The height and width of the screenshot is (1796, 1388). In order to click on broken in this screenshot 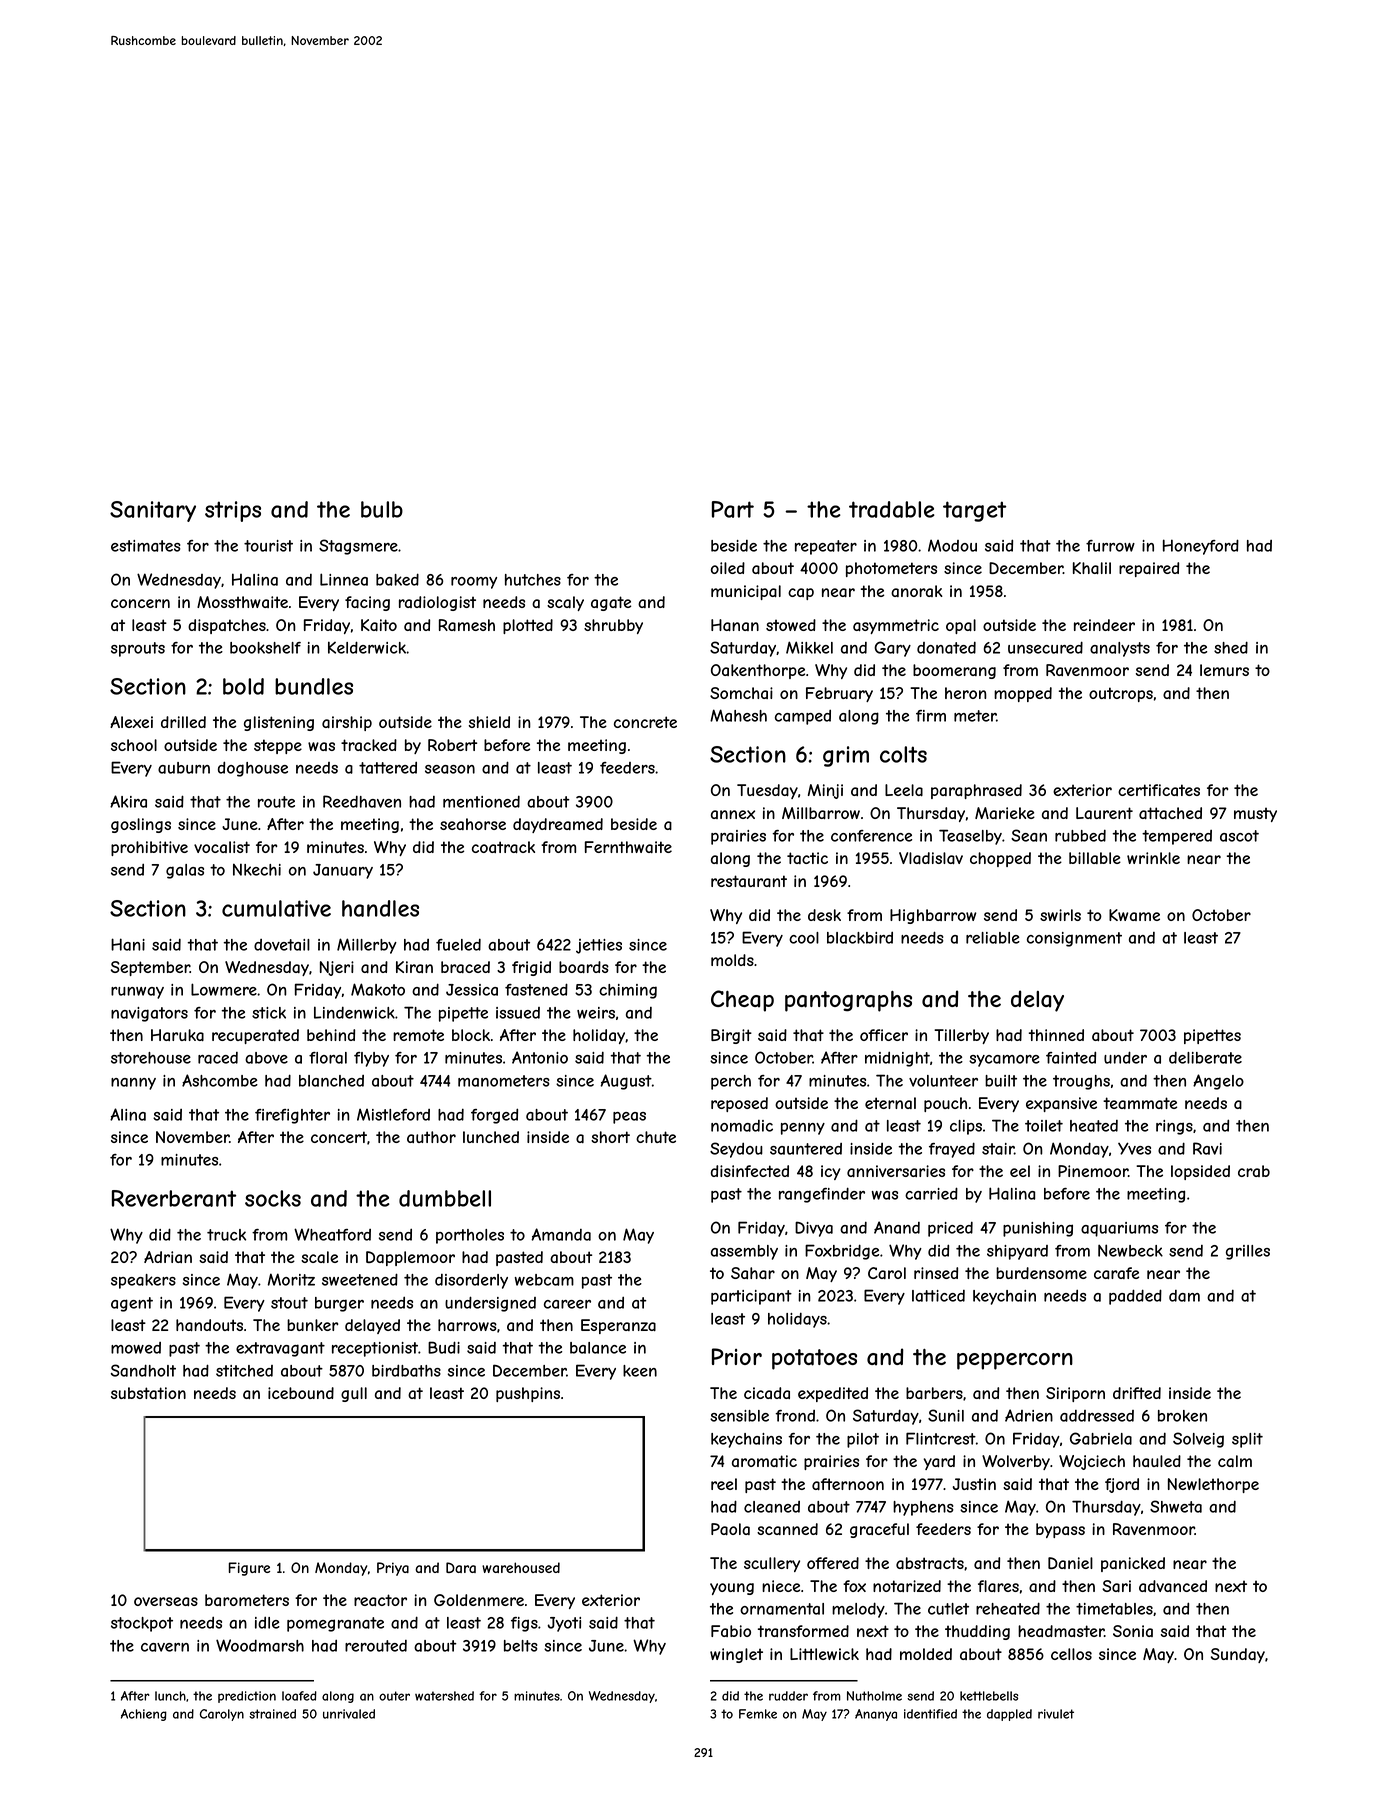, I will do `click(1182, 1416)`.
